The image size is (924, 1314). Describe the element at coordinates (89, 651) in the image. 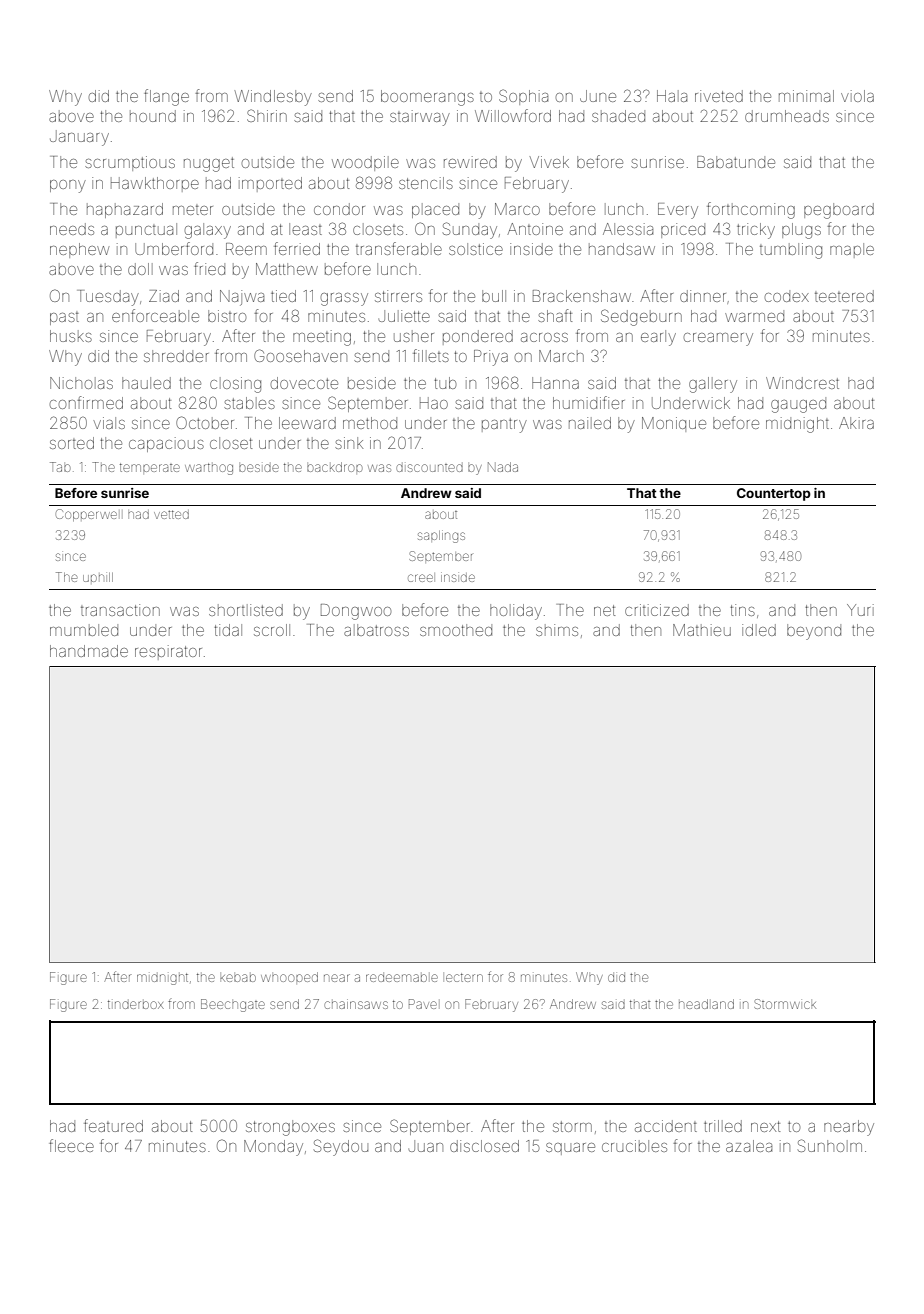

I see `handmade` at that location.
